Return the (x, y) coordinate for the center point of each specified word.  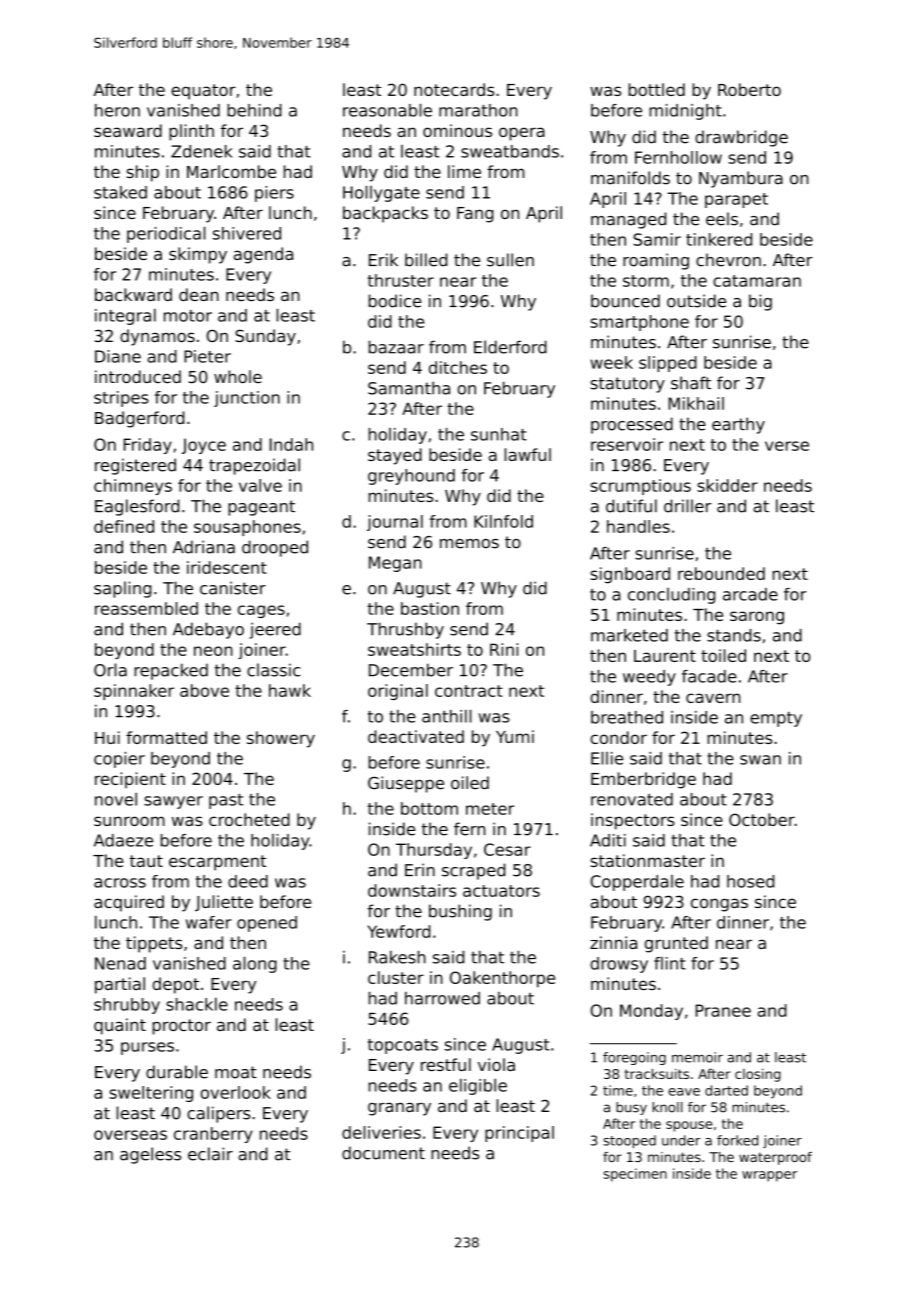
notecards (454, 89)
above (204, 690)
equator (203, 92)
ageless (150, 1155)
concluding (671, 596)
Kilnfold (503, 521)
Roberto (749, 89)
